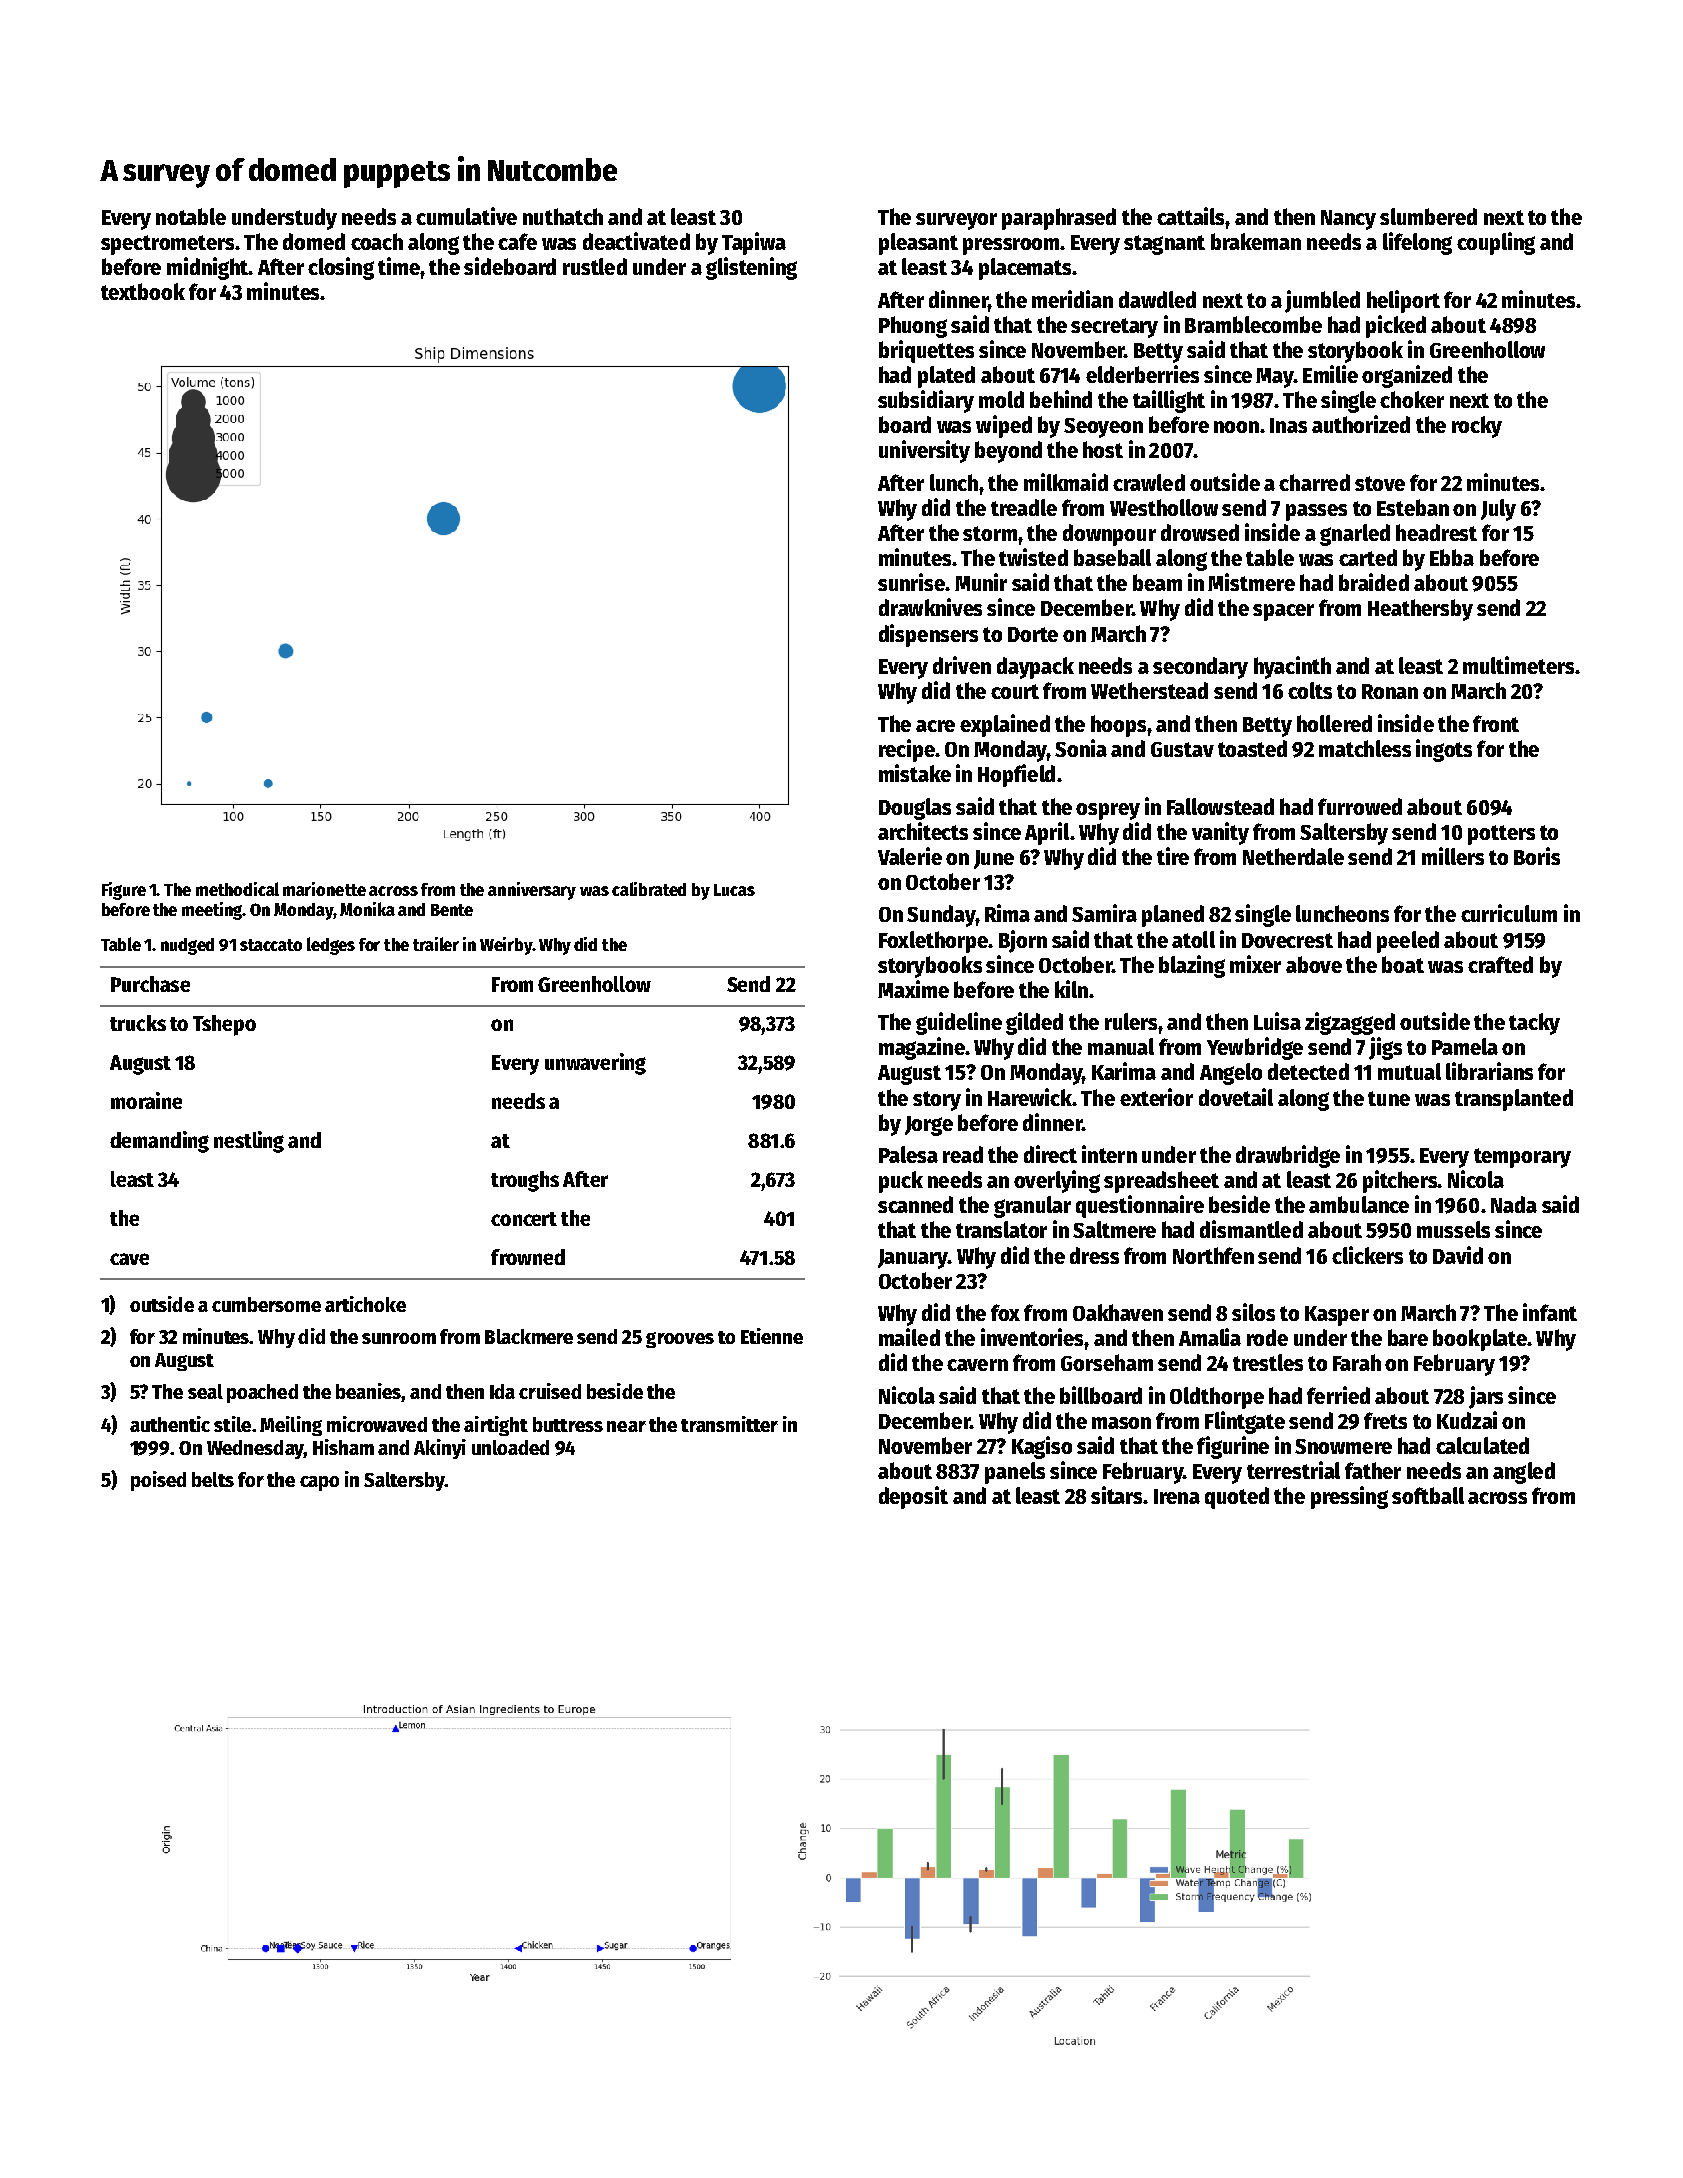 The width and height of the screenshot is (1683, 2178). What do you see at coordinates (1220, 833) in the screenshot?
I see `vanity` at bounding box center [1220, 833].
